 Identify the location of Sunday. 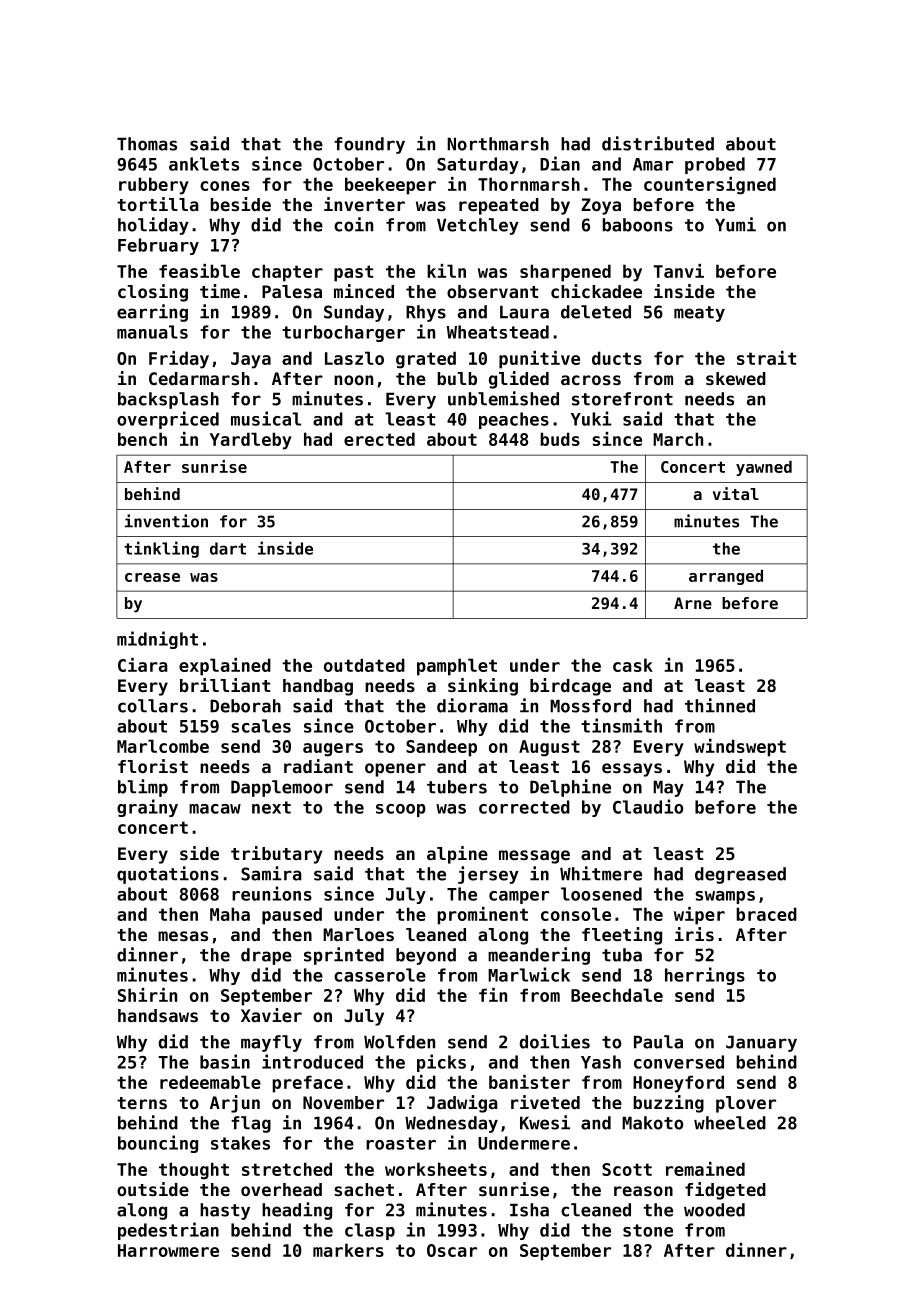
(354, 313).
